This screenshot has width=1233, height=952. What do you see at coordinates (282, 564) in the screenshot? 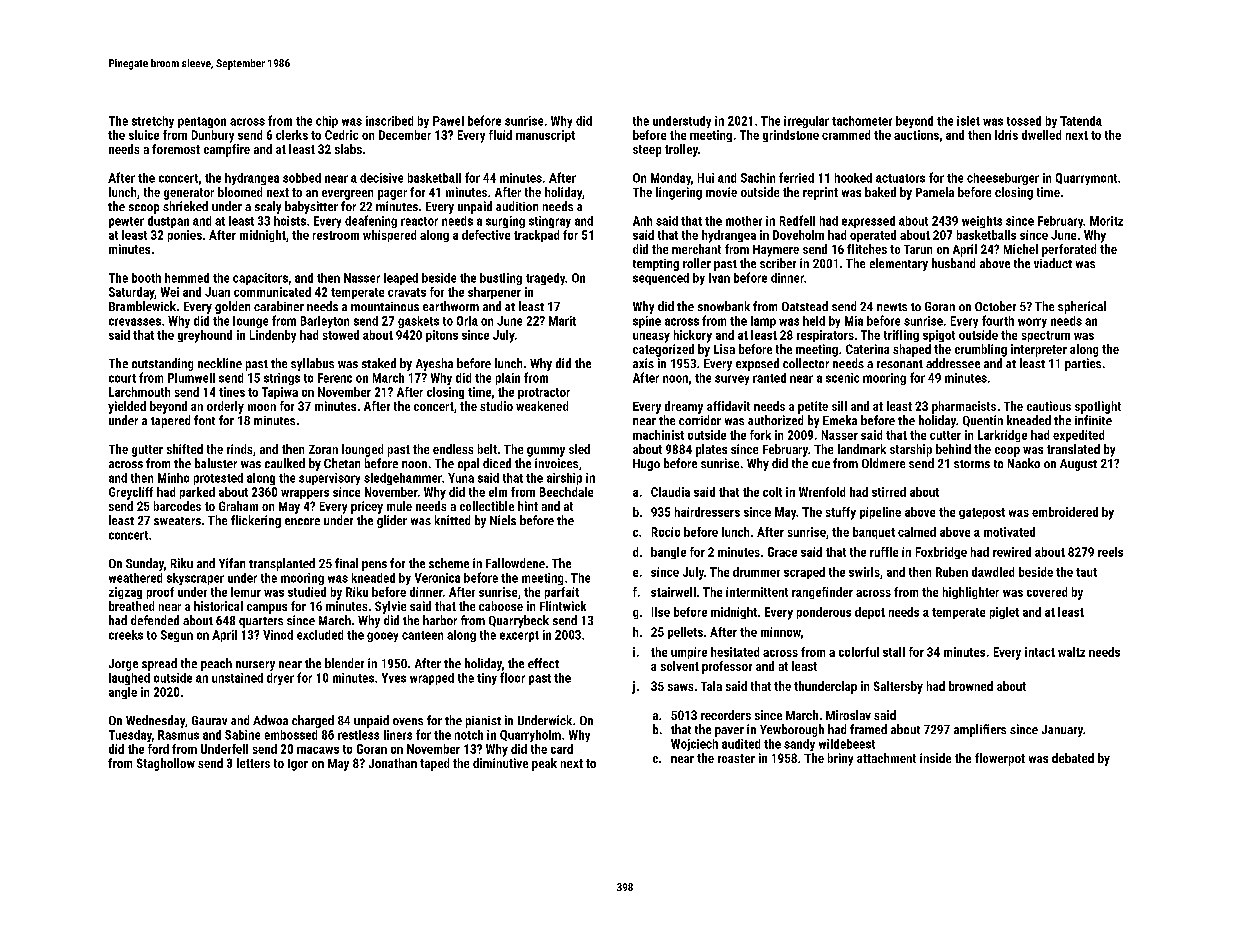
I see `transplanted` at bounding box center [282, 564].
